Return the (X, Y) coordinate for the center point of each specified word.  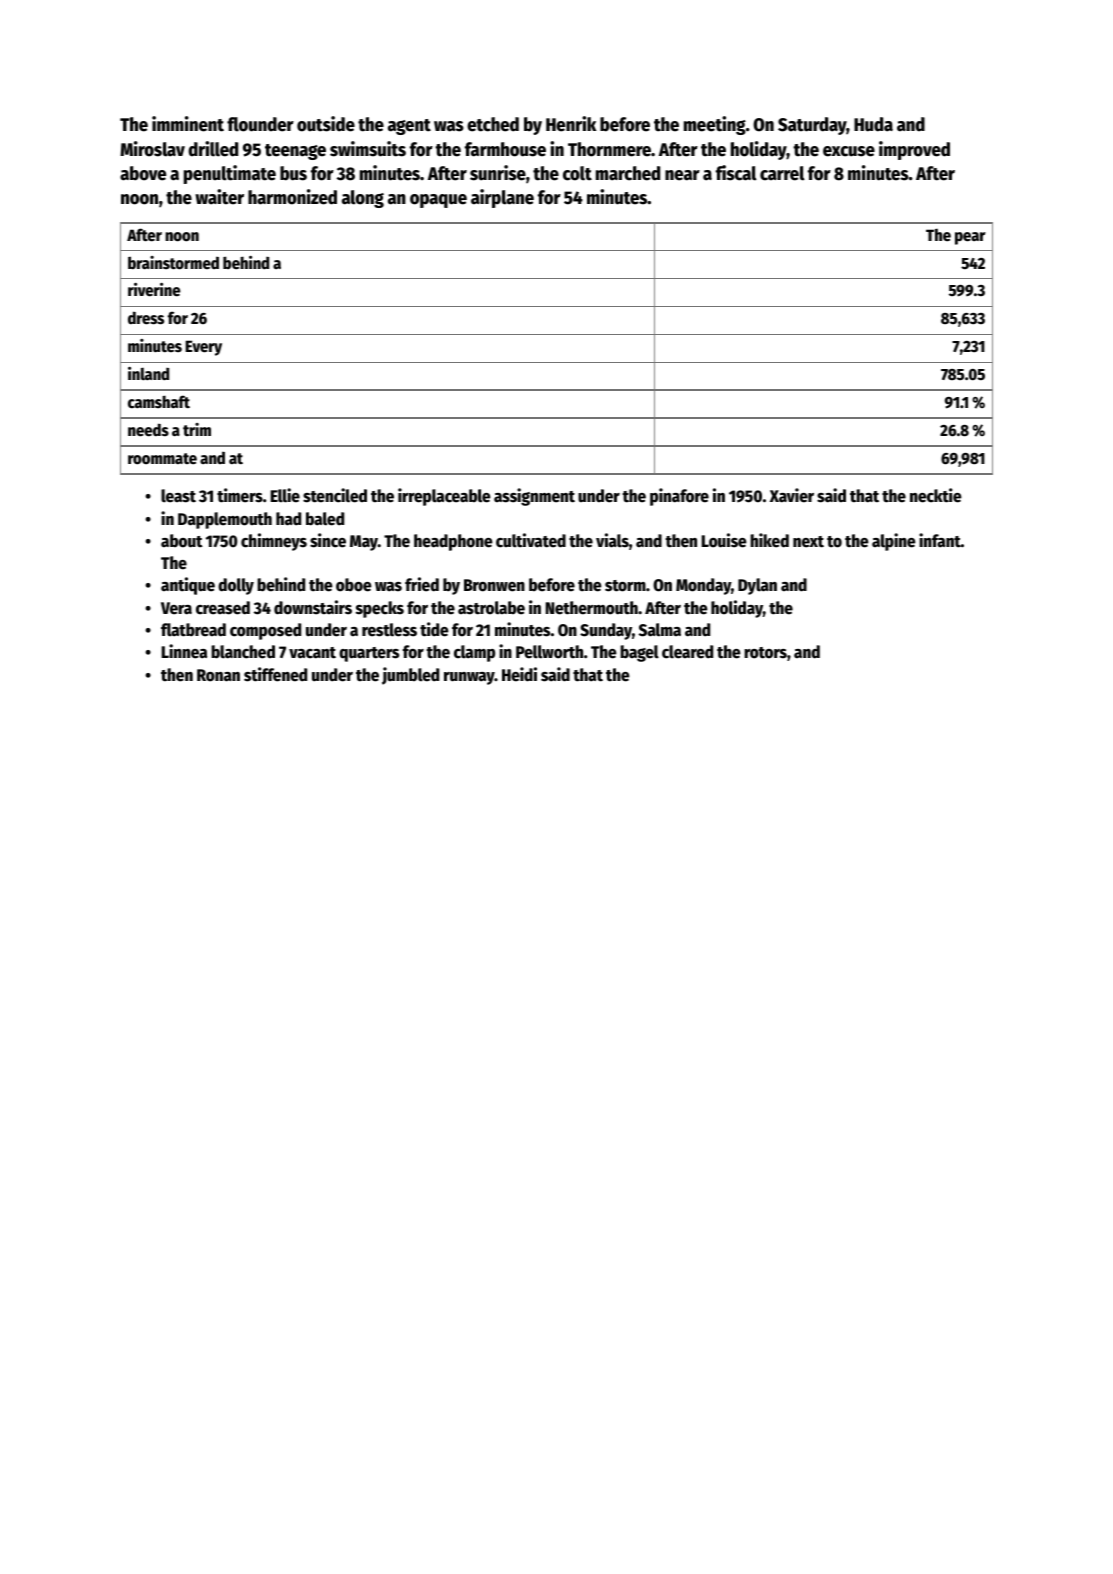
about (182, 541)
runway (469, 678)
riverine (154, 290)
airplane (502, 198)
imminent (188, 124)
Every (203, 348)
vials (612, 540)
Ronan (218, 675)
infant (940, 540)
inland (148, 374)
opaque (438, 201)
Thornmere (609, 149)
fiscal (736, 173)
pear (970, 238)
